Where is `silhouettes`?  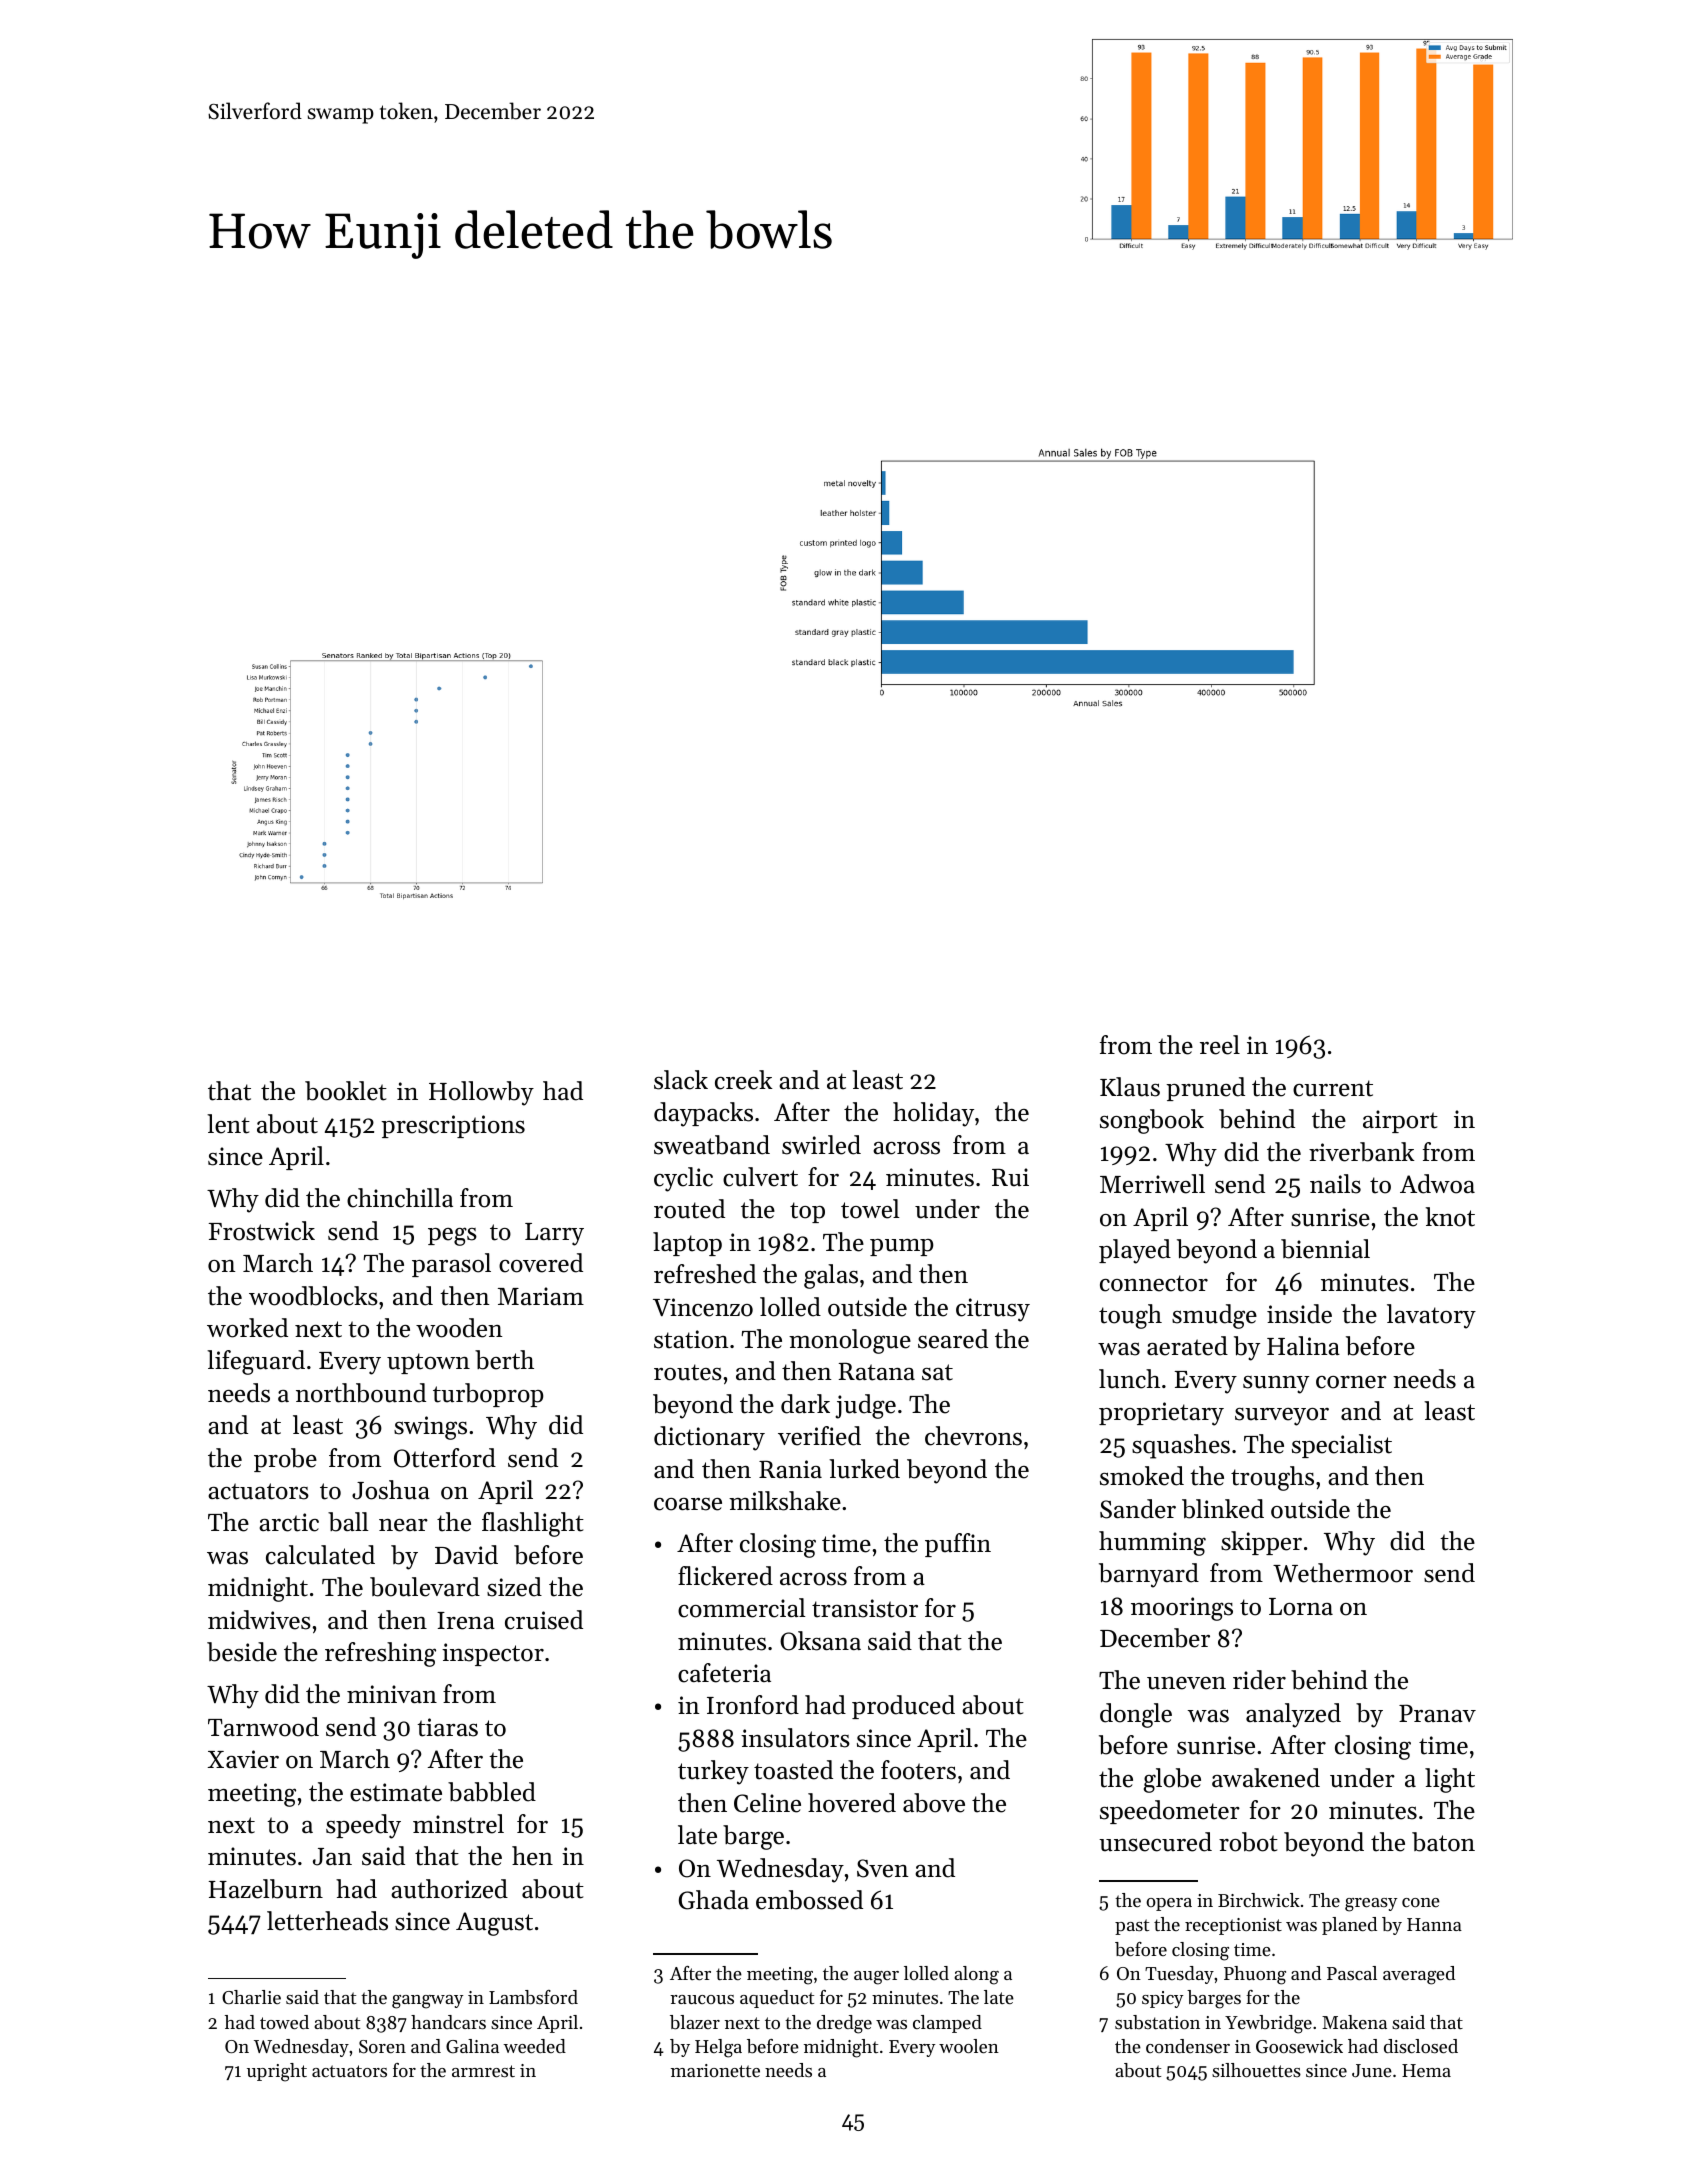 silhouettes is located at coordinates (1256, 2070).
